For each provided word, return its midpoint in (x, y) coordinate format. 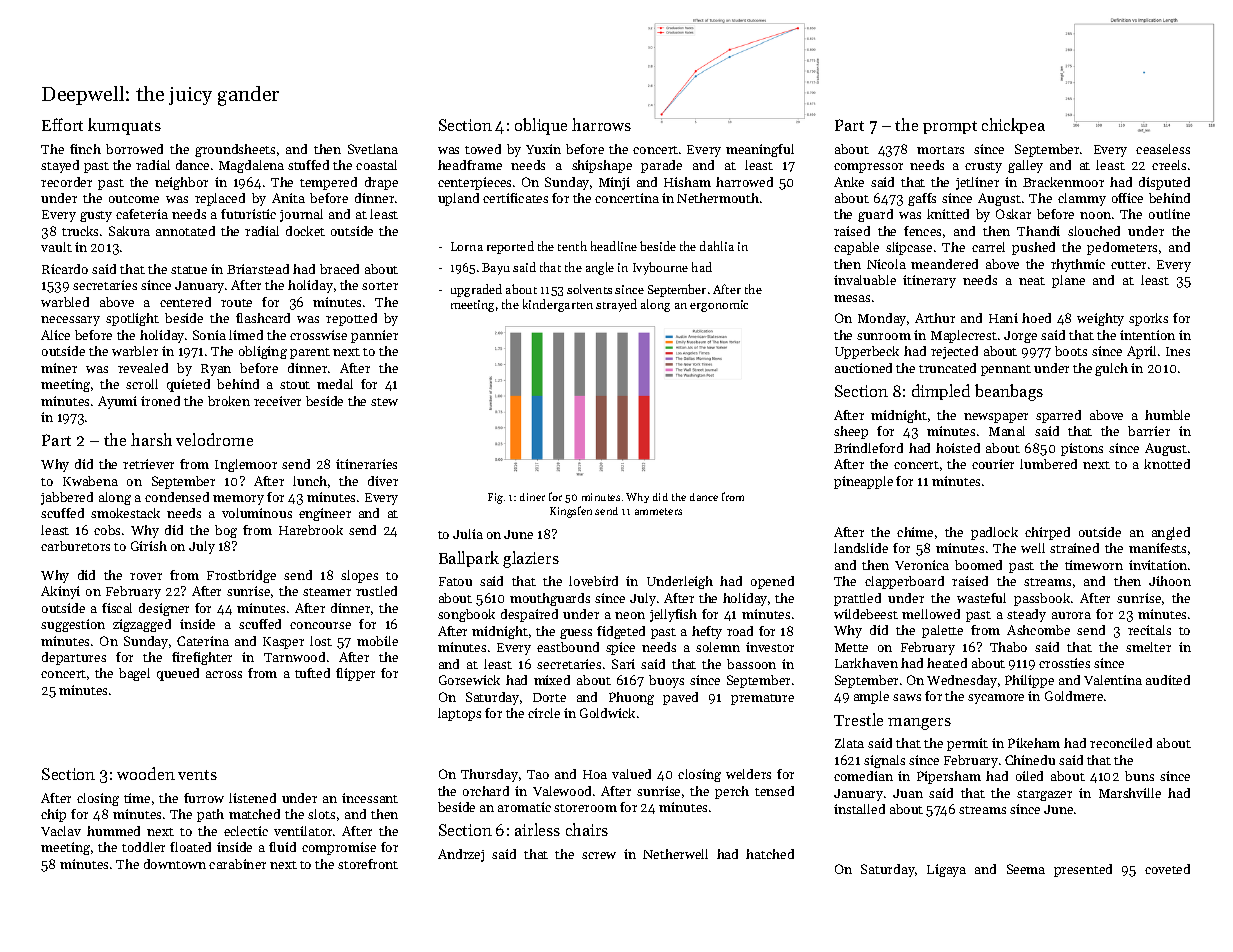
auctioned (863, 368)
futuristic (248, 214)
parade (661, 166)
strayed (616, 305)
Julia (468, 534)
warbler (135, 351)
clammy (1082, 199)
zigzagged (142, 625)
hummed (113, 831)
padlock (994, 533)
